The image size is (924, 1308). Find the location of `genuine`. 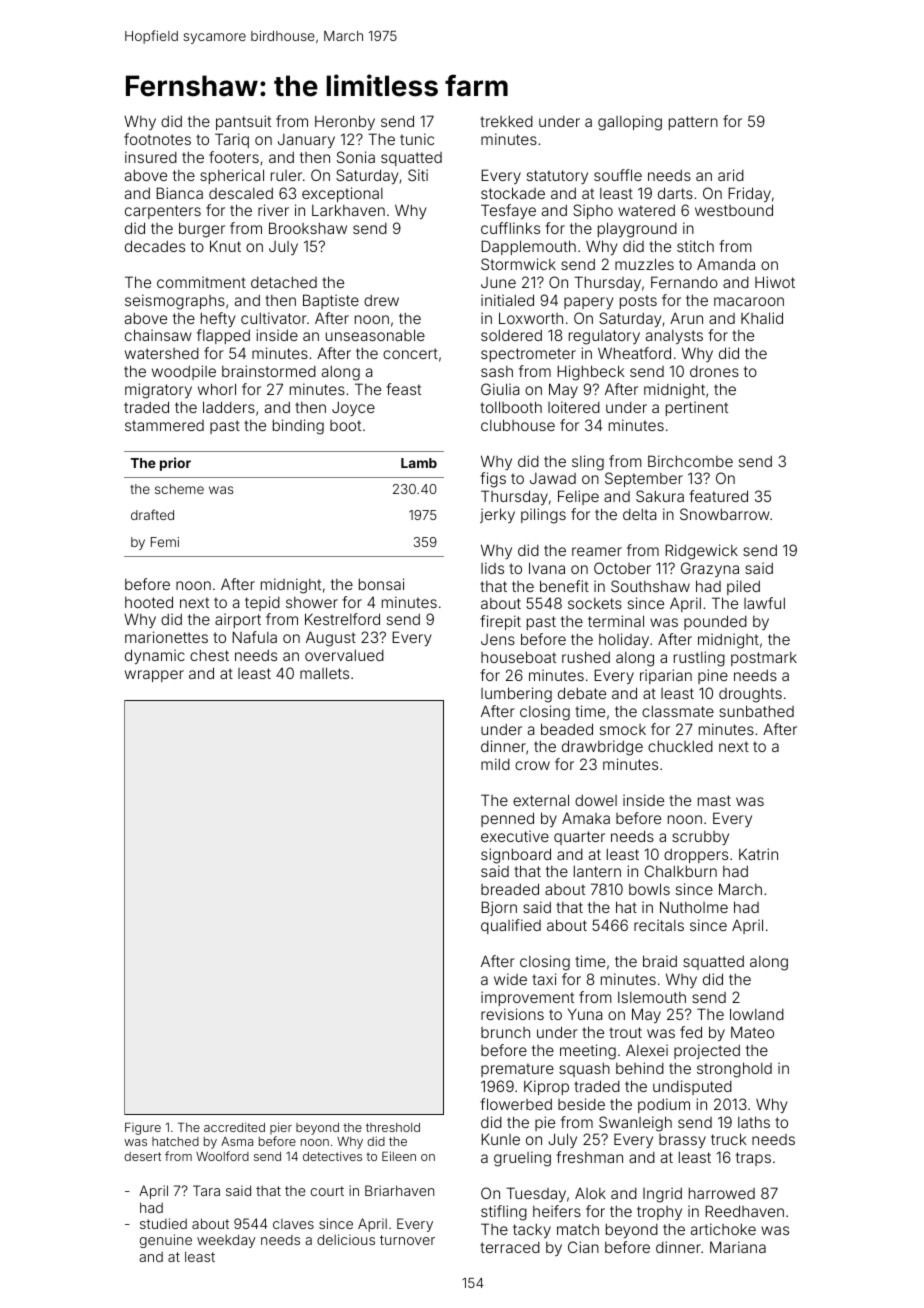

genuine is located at coordinates (166, 1241).
